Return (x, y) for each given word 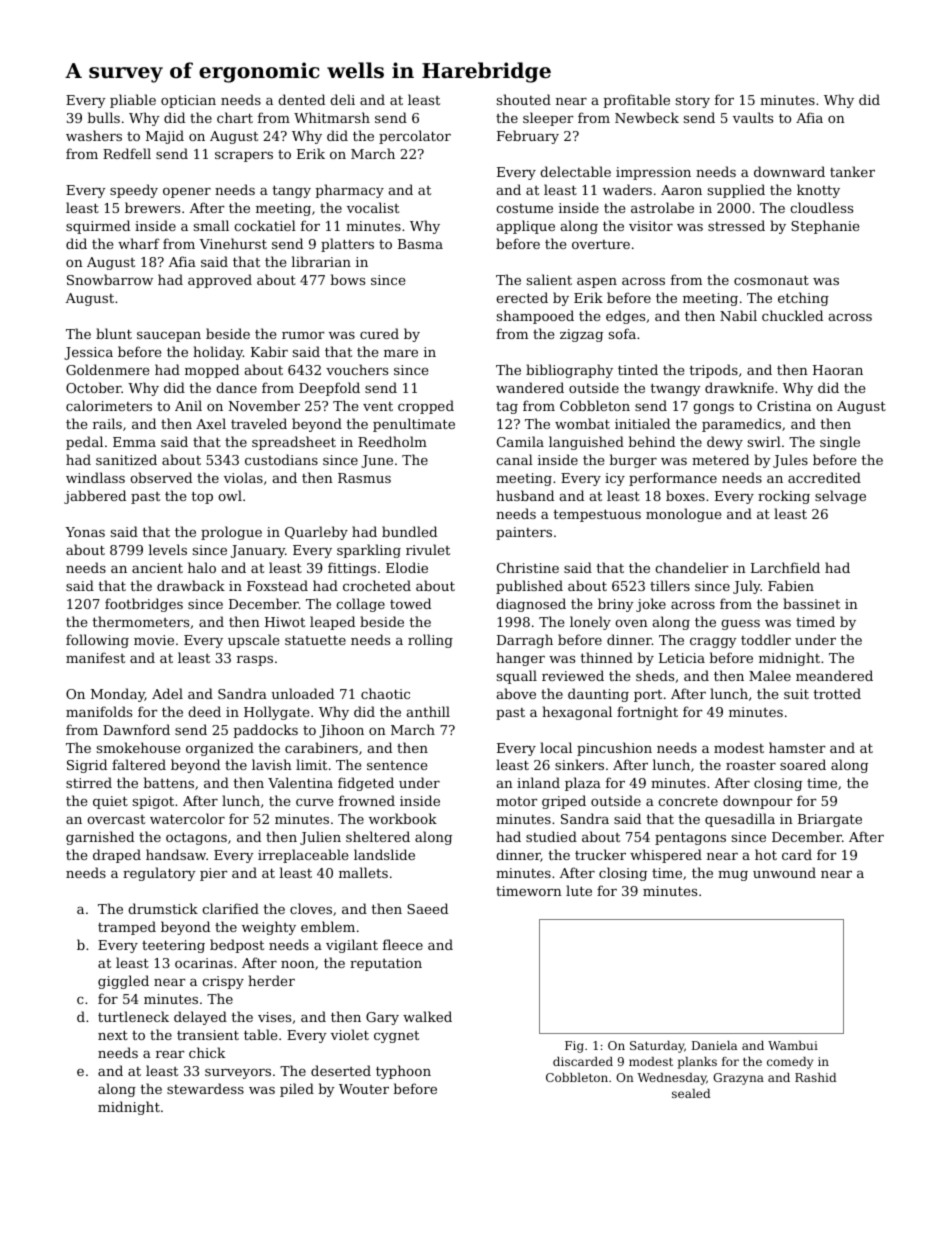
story (693, 102)
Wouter (364, 1089)
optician (188, 101)
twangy (676, 389)
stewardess (205, 1088)
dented (301, 99)
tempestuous (597, 515)
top (202, 497)
